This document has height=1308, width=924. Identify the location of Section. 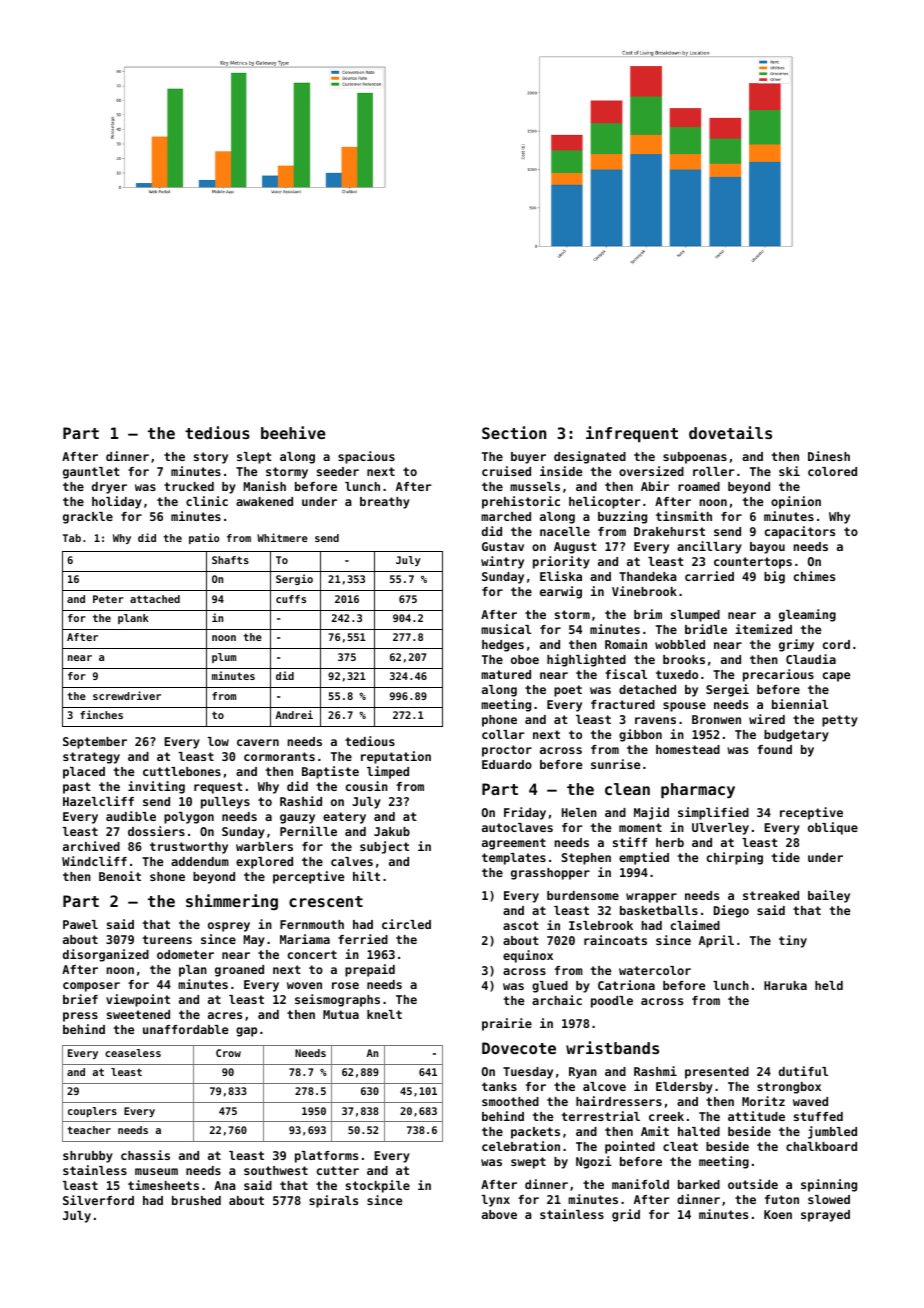
(514, 432).
